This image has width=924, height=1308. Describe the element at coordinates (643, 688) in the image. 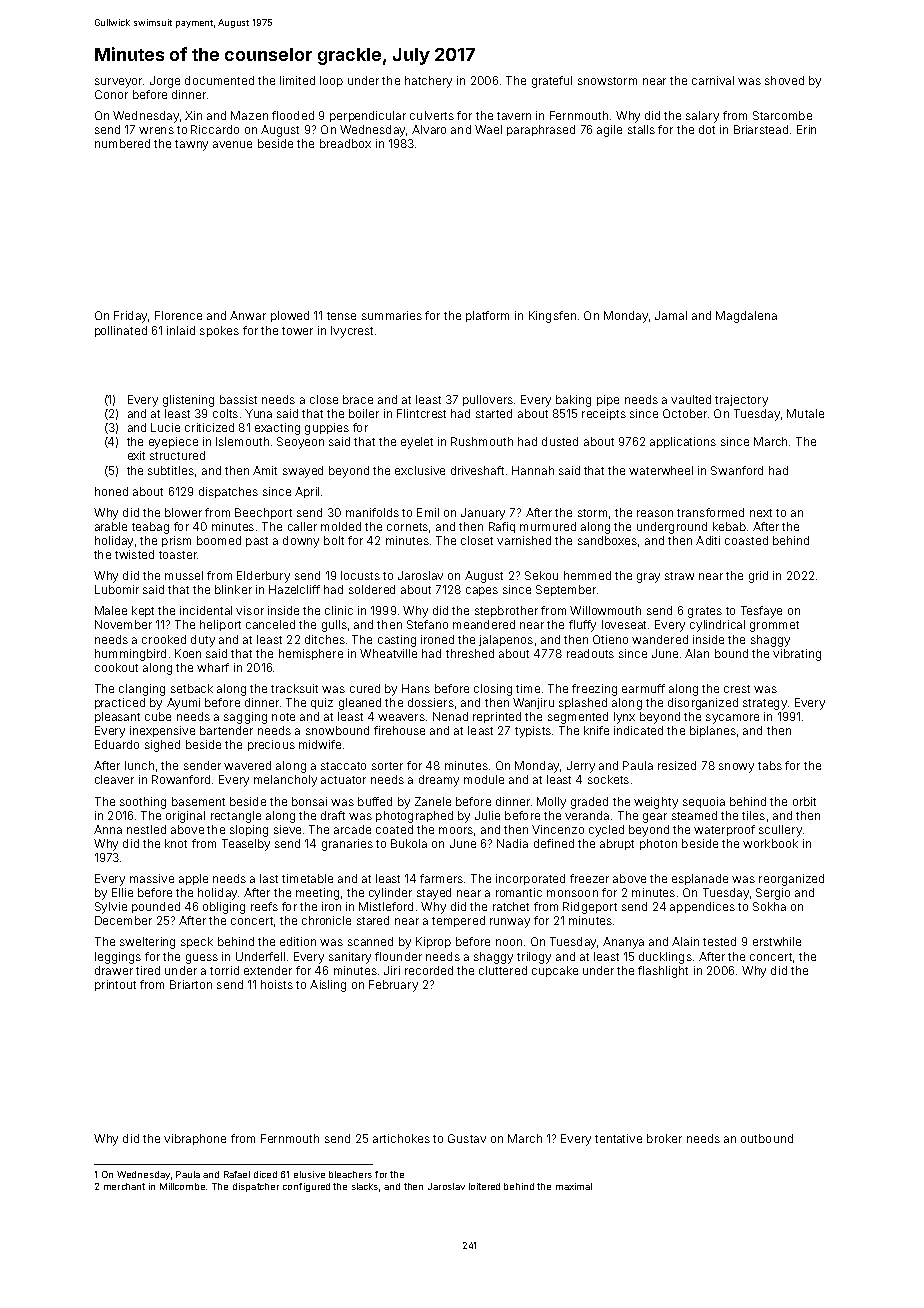

I see `earmuff` at that location.
